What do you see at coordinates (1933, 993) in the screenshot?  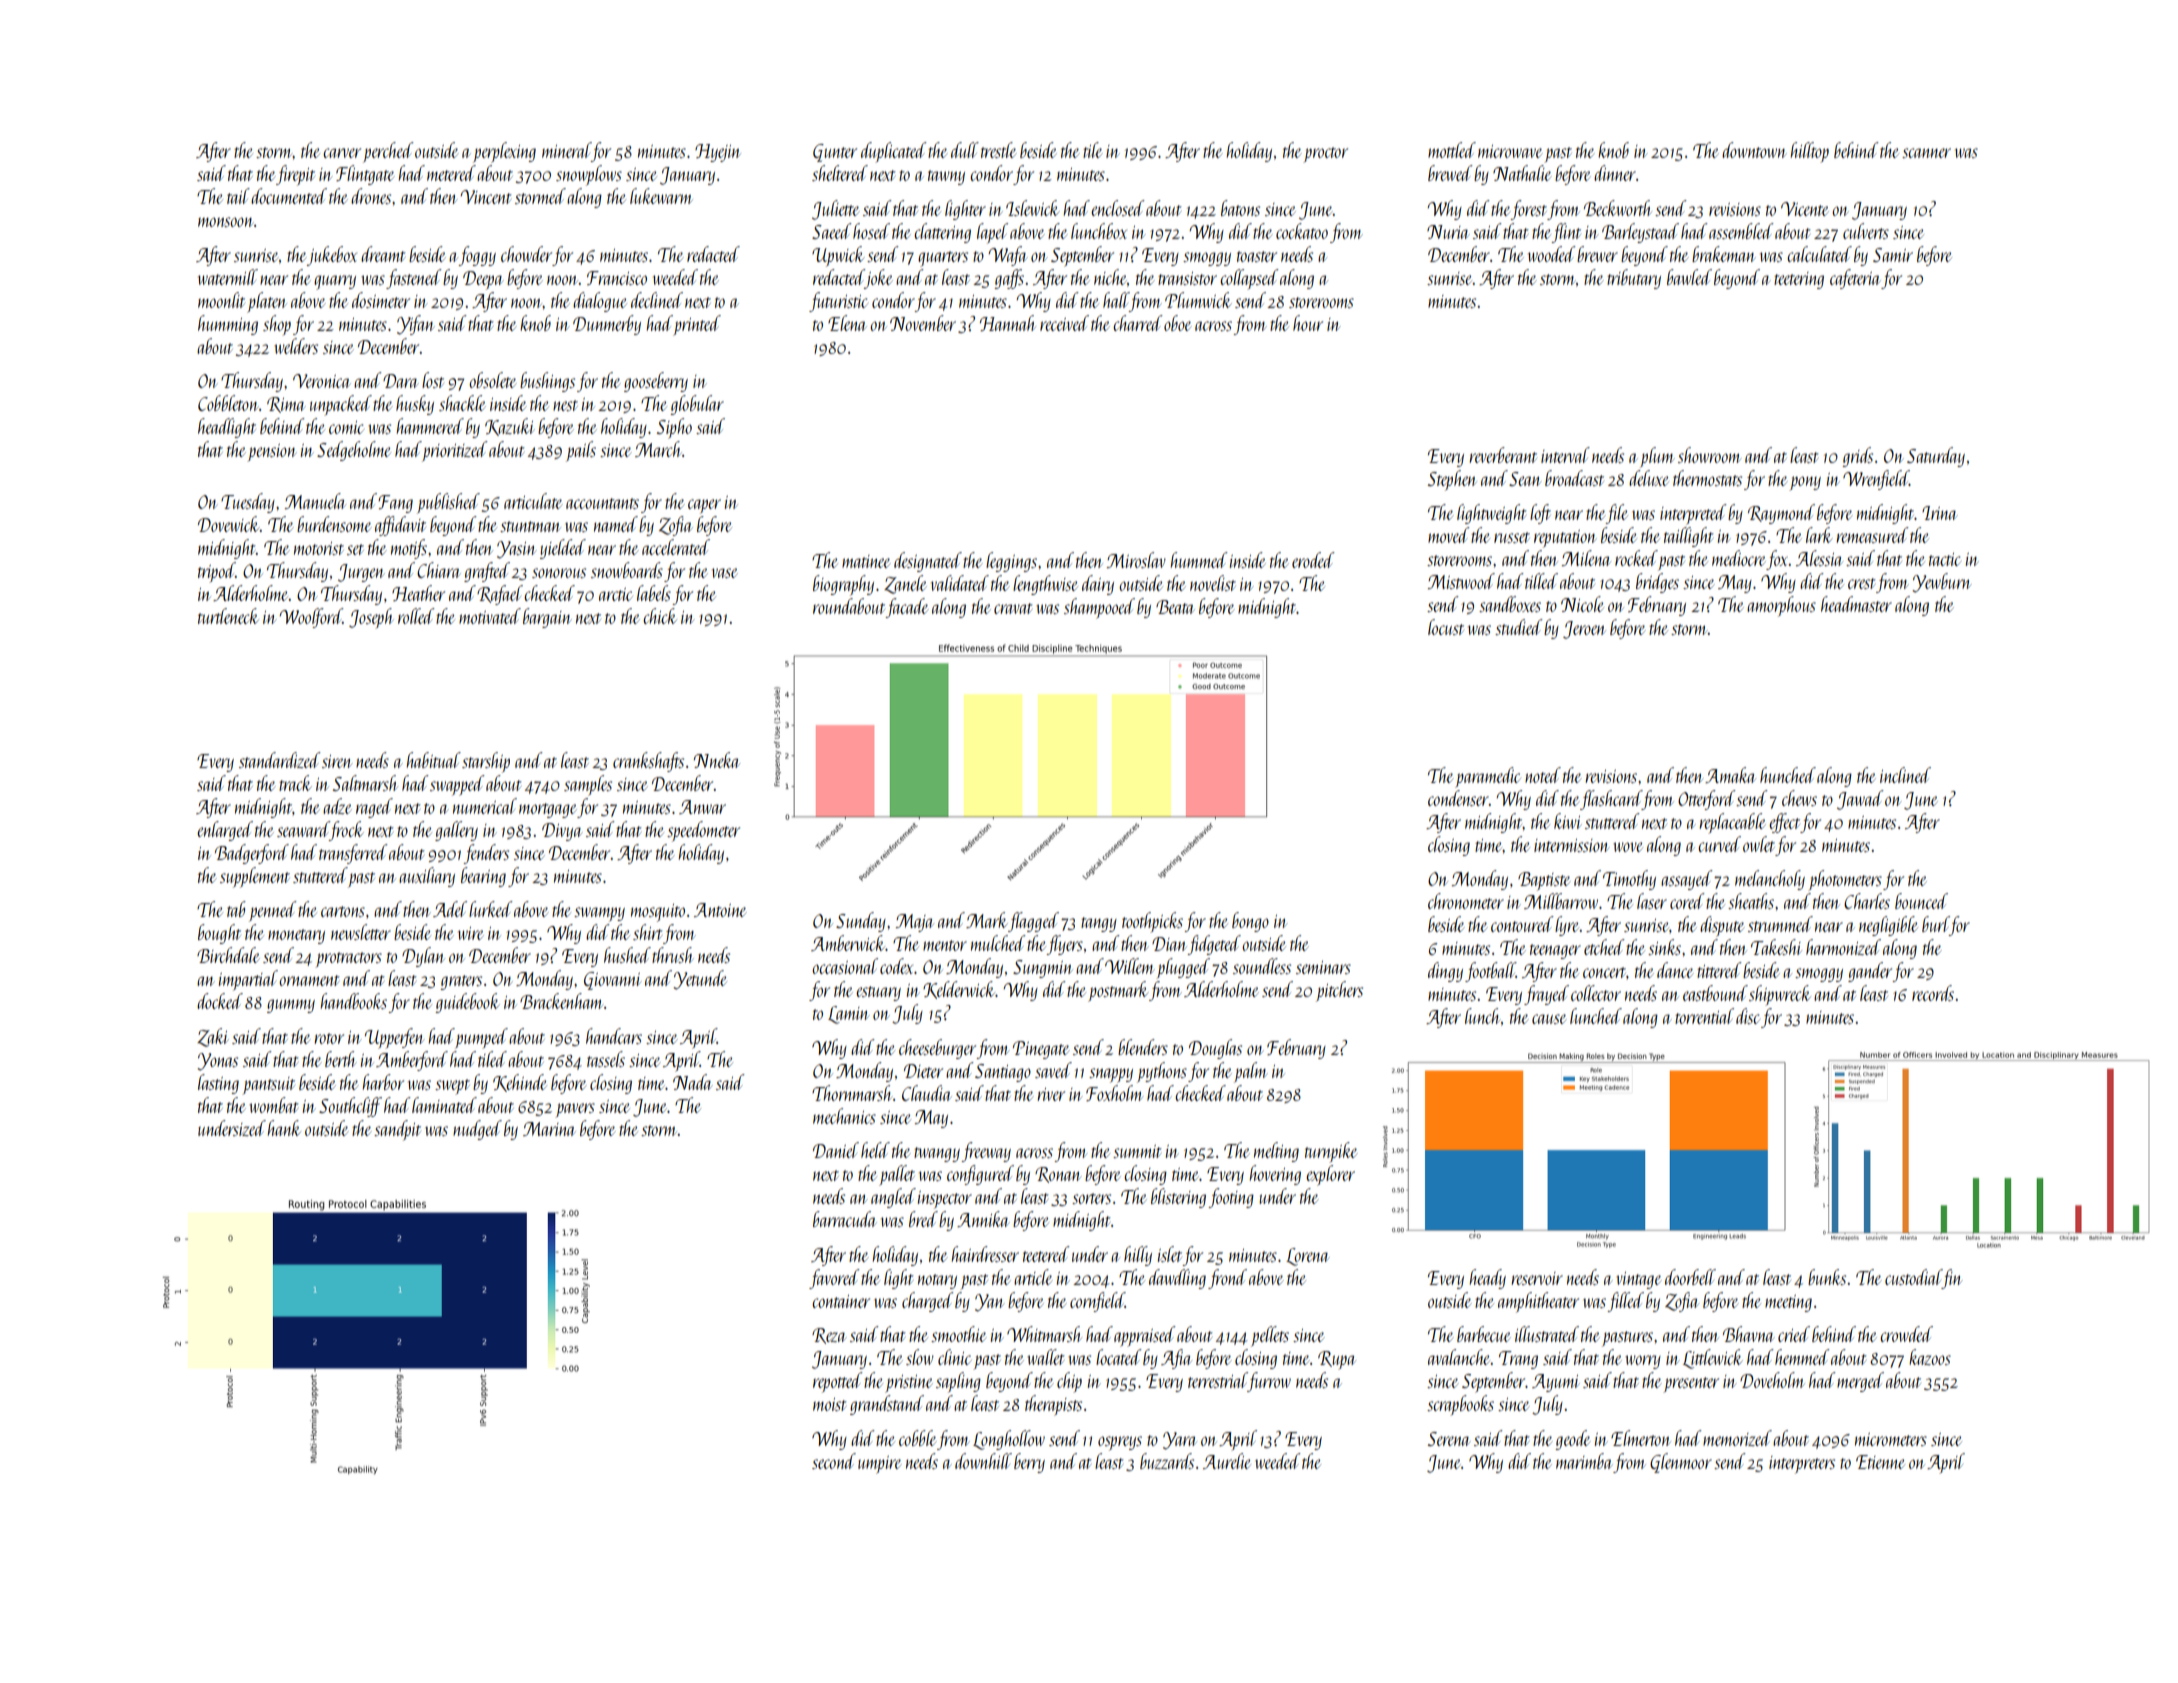 I see `records` at bounding box center [1933, 993].
